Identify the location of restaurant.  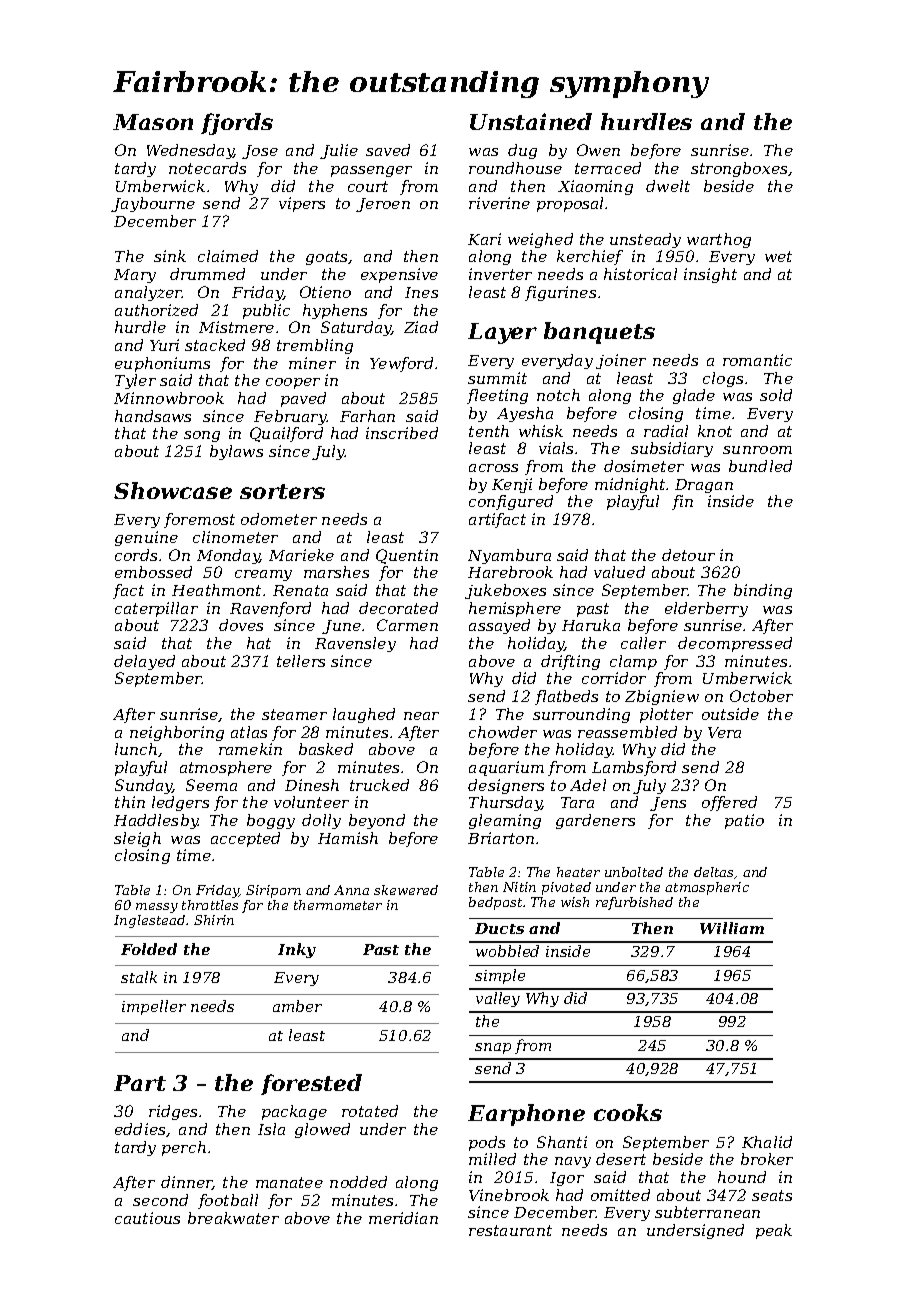
(510, 1230).
